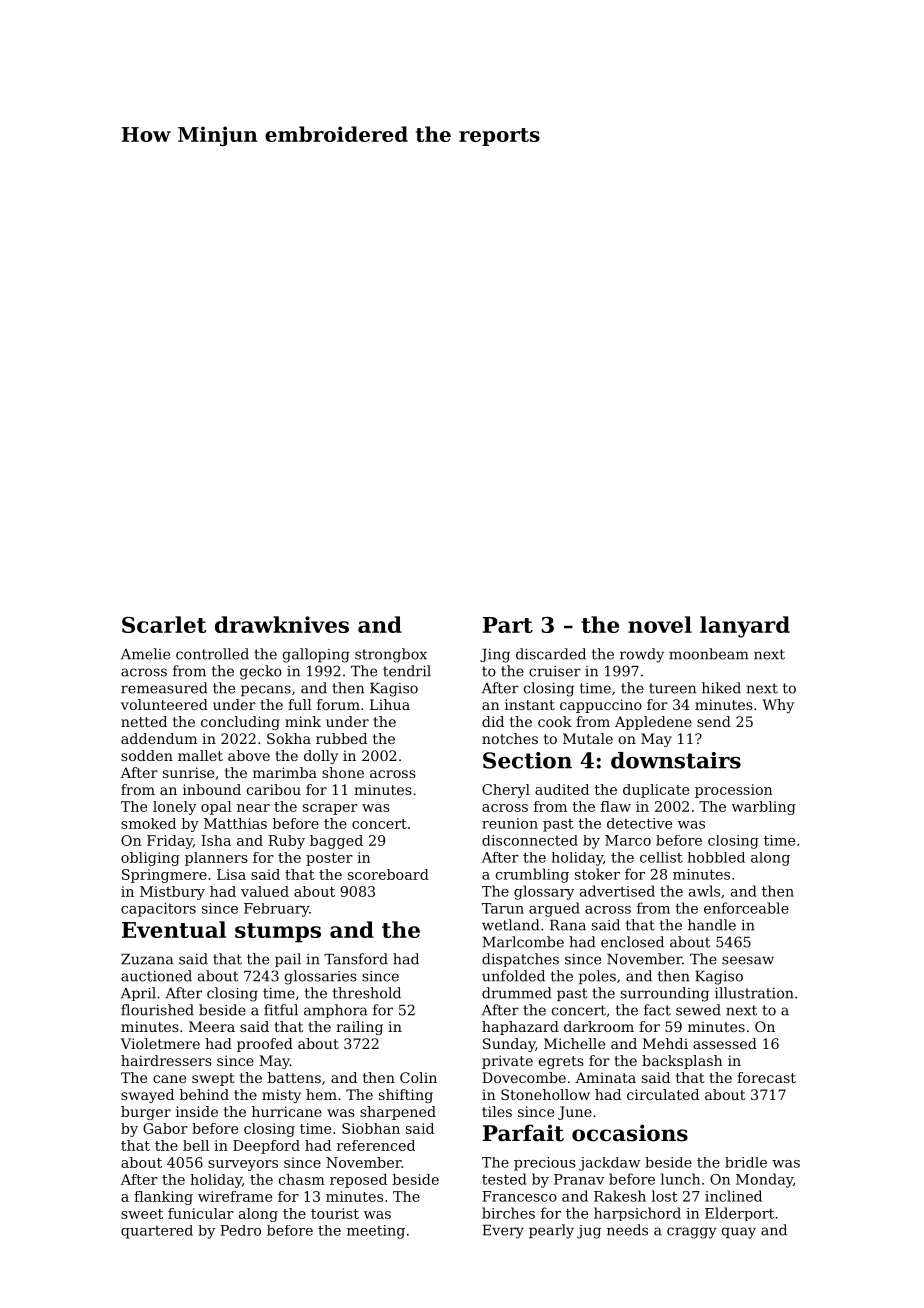 The width and height of the screenshot is (924, 1308). Describe the element at coordinates (597, 874) in the screenshot. I see `stoker` at that location.
